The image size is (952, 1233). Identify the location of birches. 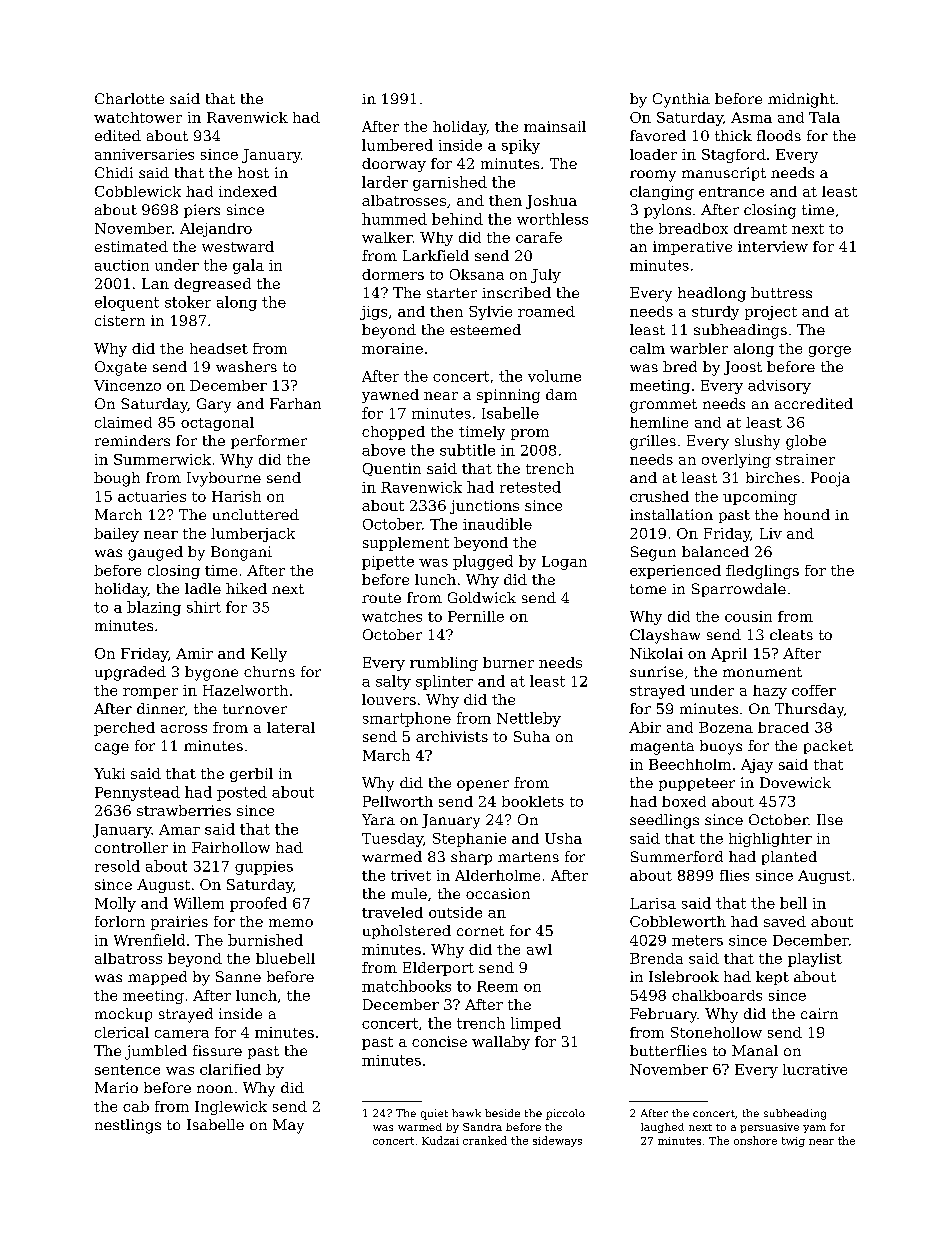
(773, 477).
